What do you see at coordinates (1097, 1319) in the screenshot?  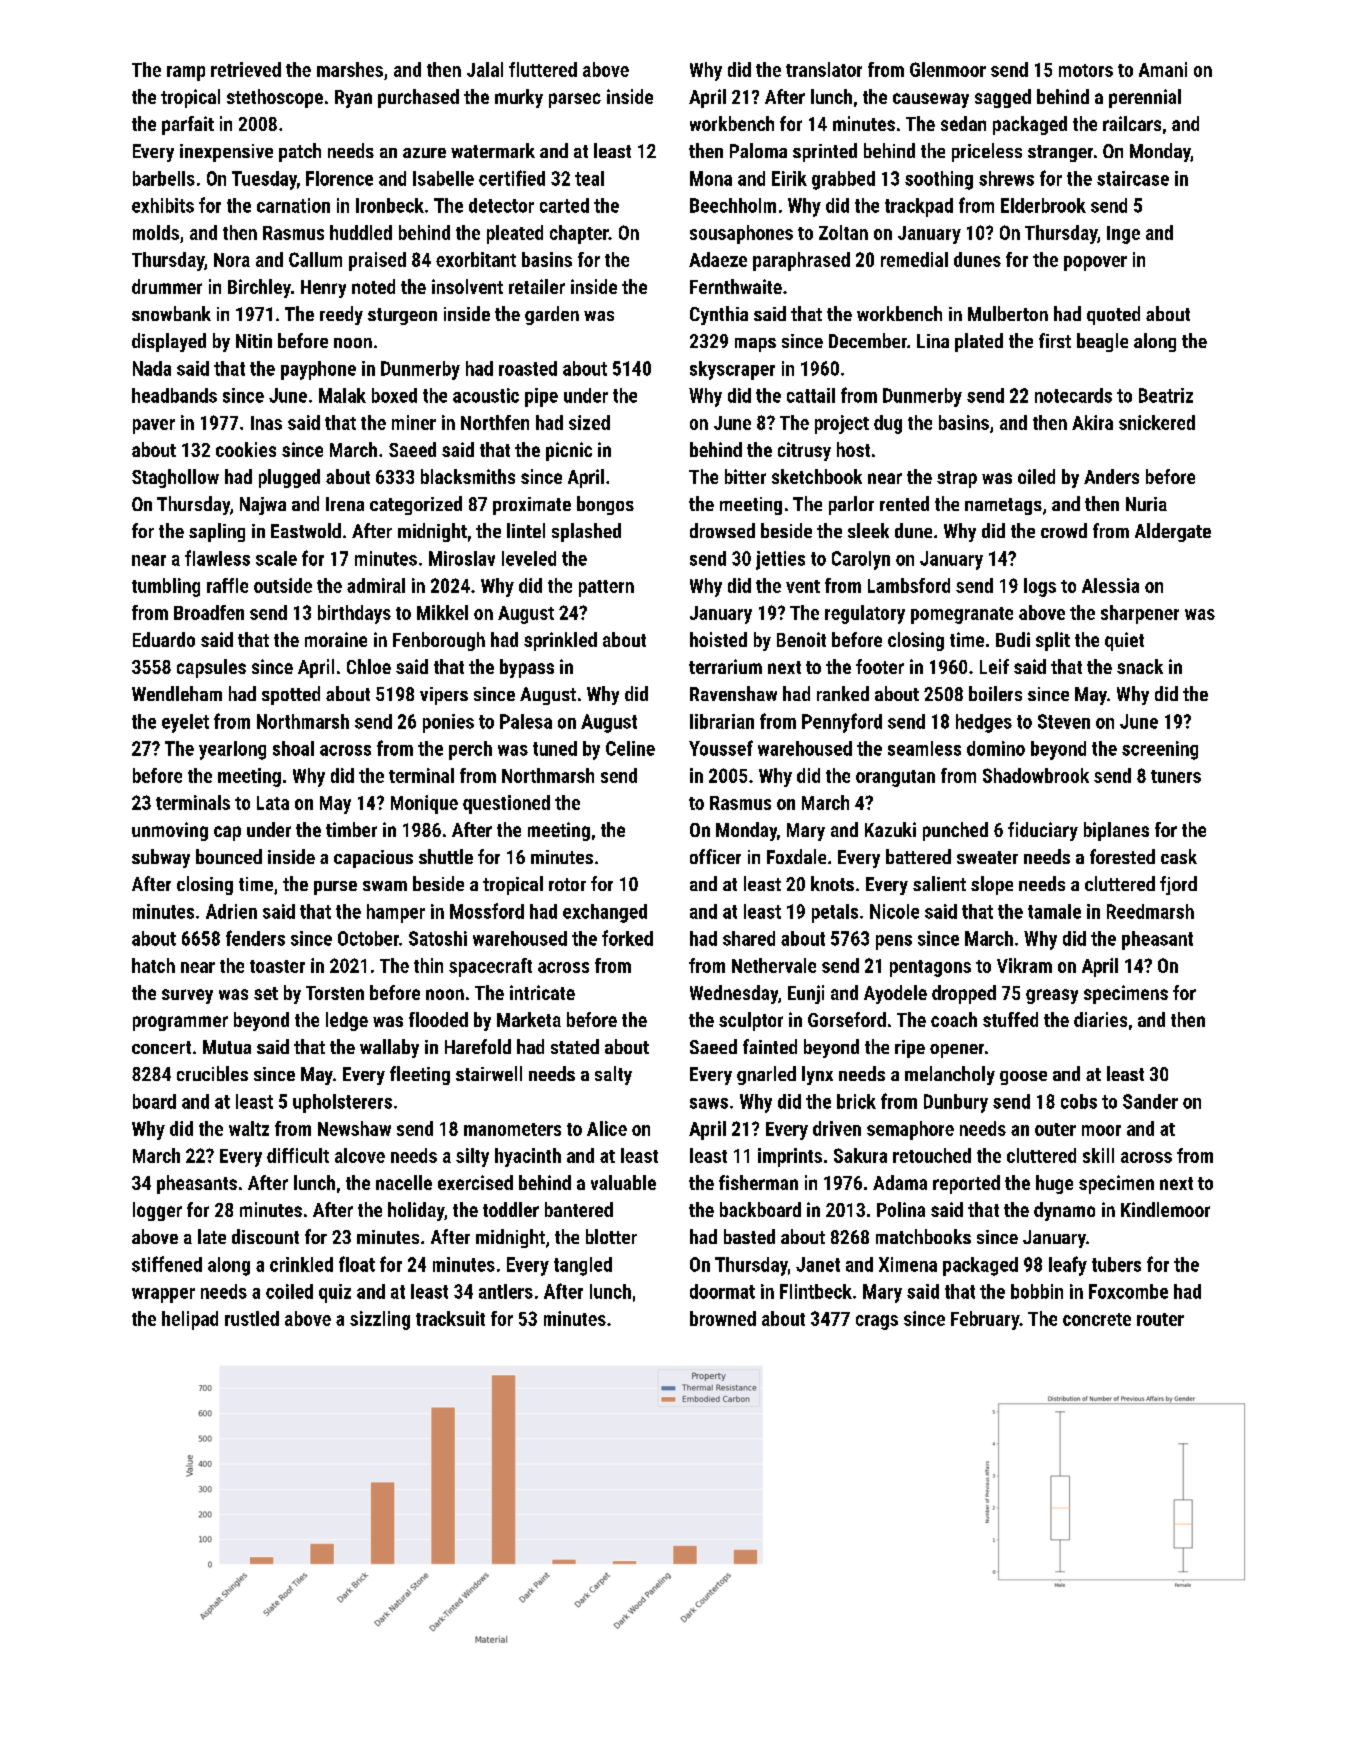 I see `concrete` at bounding box center [1097, 1319].
